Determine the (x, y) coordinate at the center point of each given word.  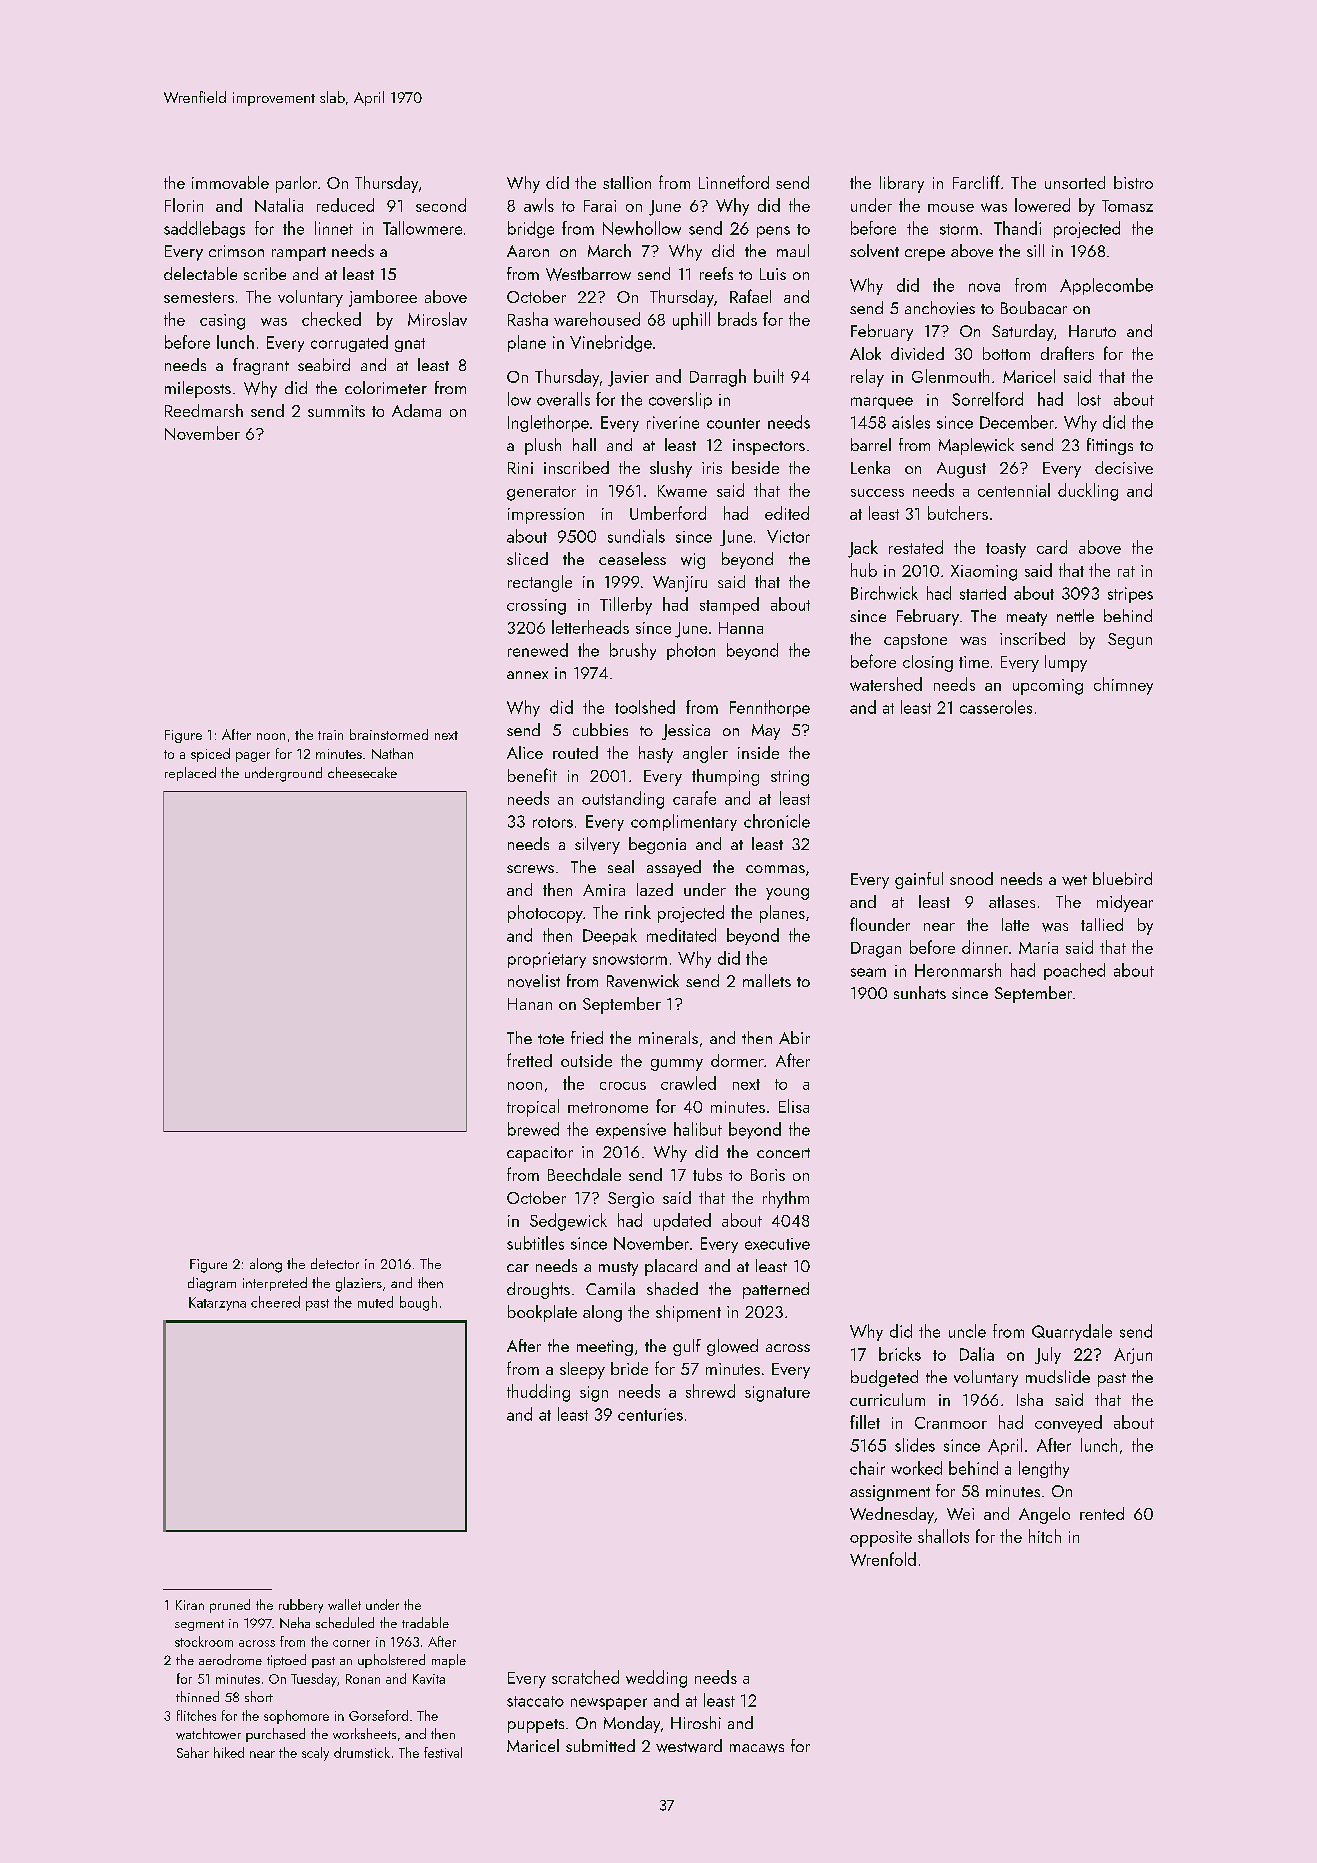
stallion (627, 182)
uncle (967, 1331)
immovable (230, 182)
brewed (533, 1129)
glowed (732, 1347)
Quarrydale (1072, 1332)
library (902, 184)
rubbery (301, 1606)
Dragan (876, 950)
